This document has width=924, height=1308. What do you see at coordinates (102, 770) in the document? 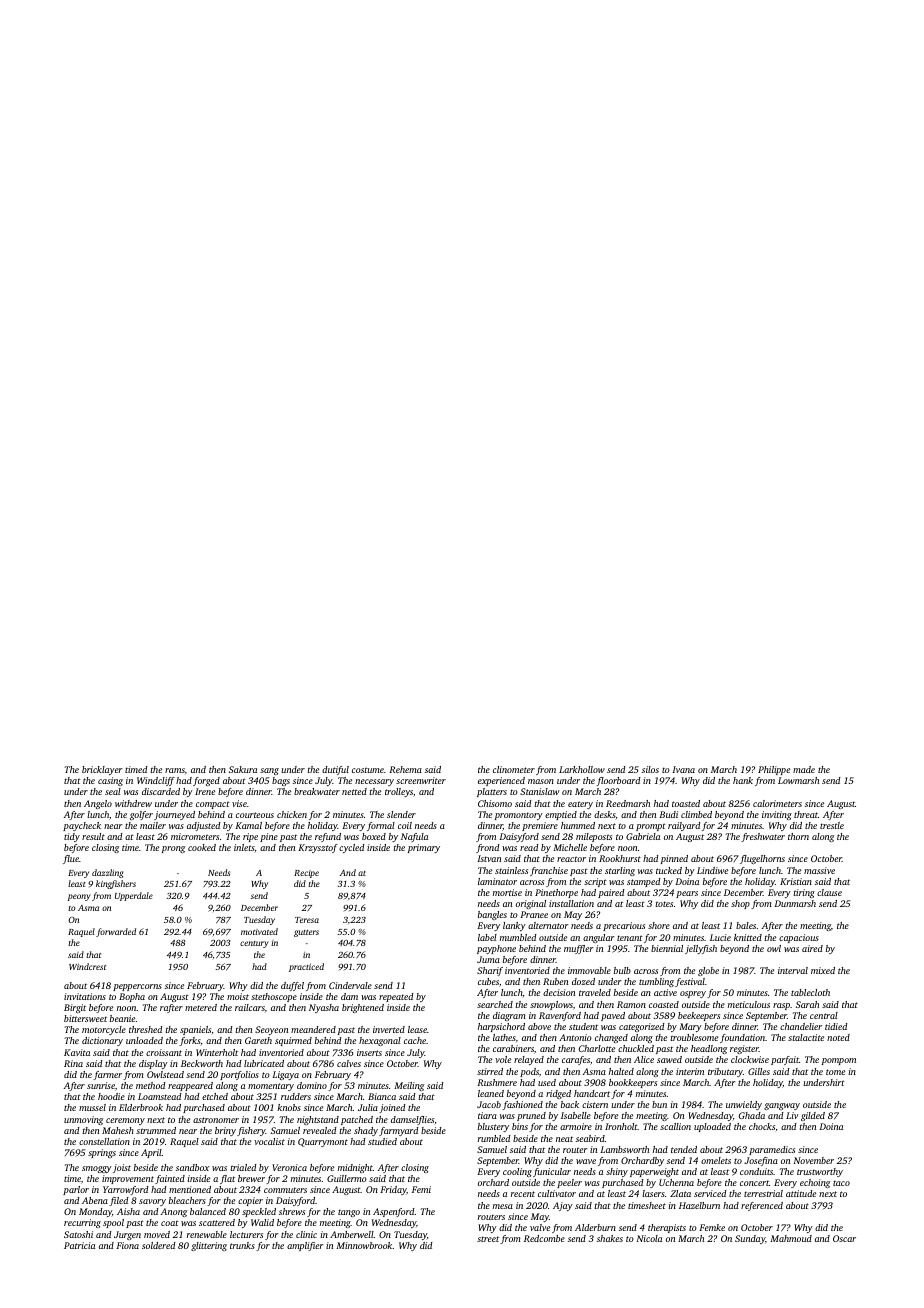
I see `bricklayer` at bounding box center [102, 770].
